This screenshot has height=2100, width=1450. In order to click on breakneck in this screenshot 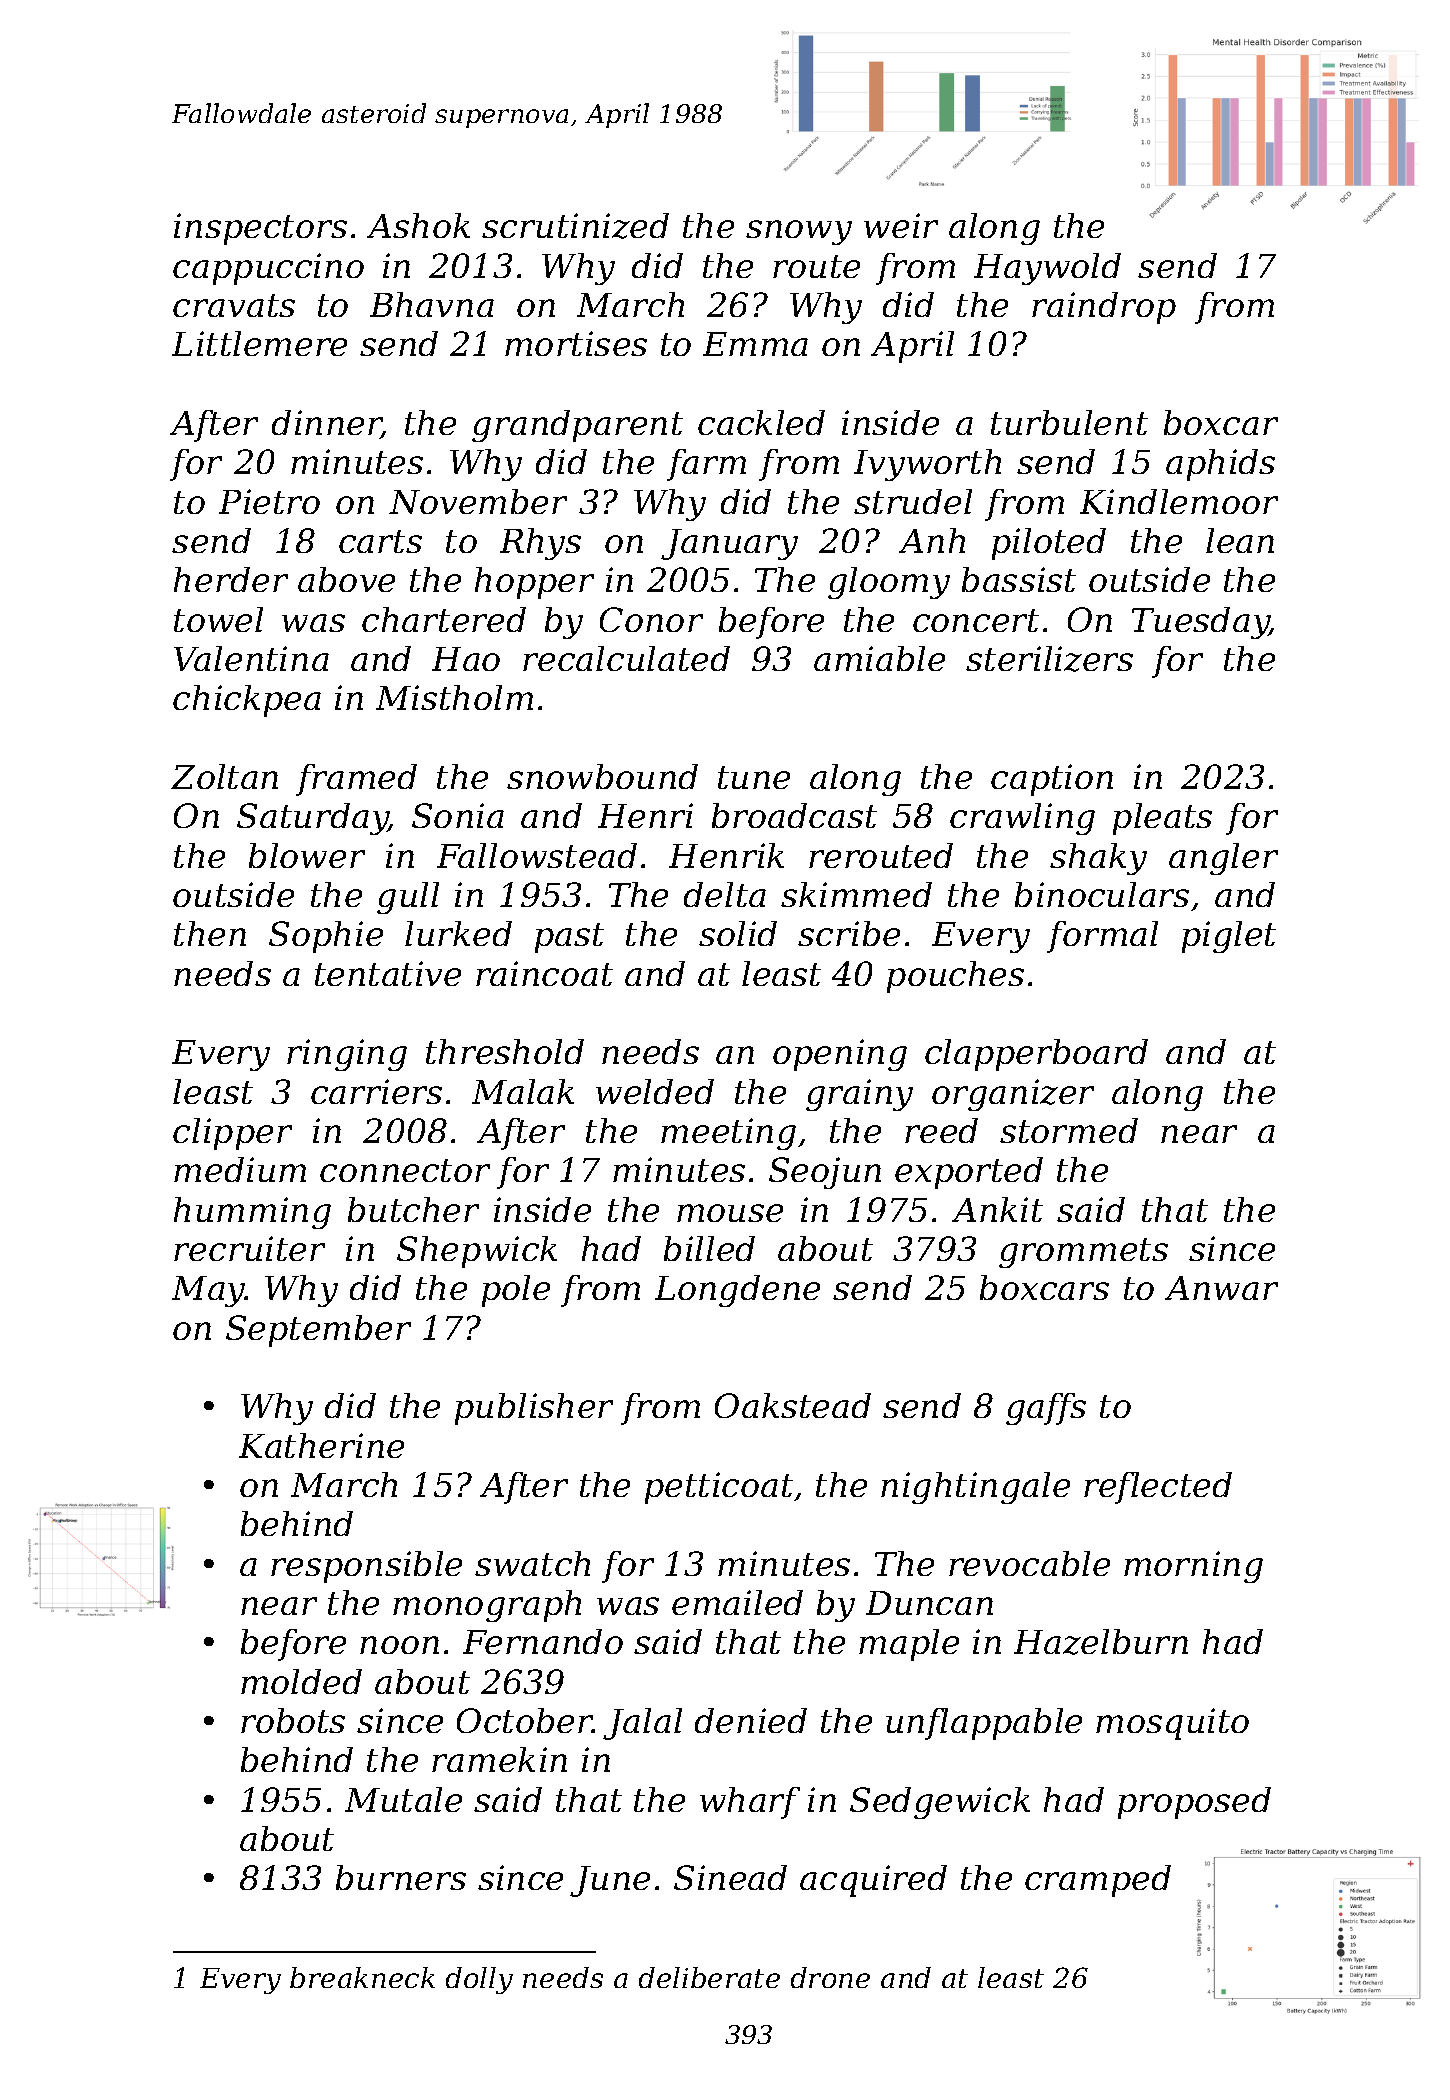, I will do `click(362, 1977)`.
